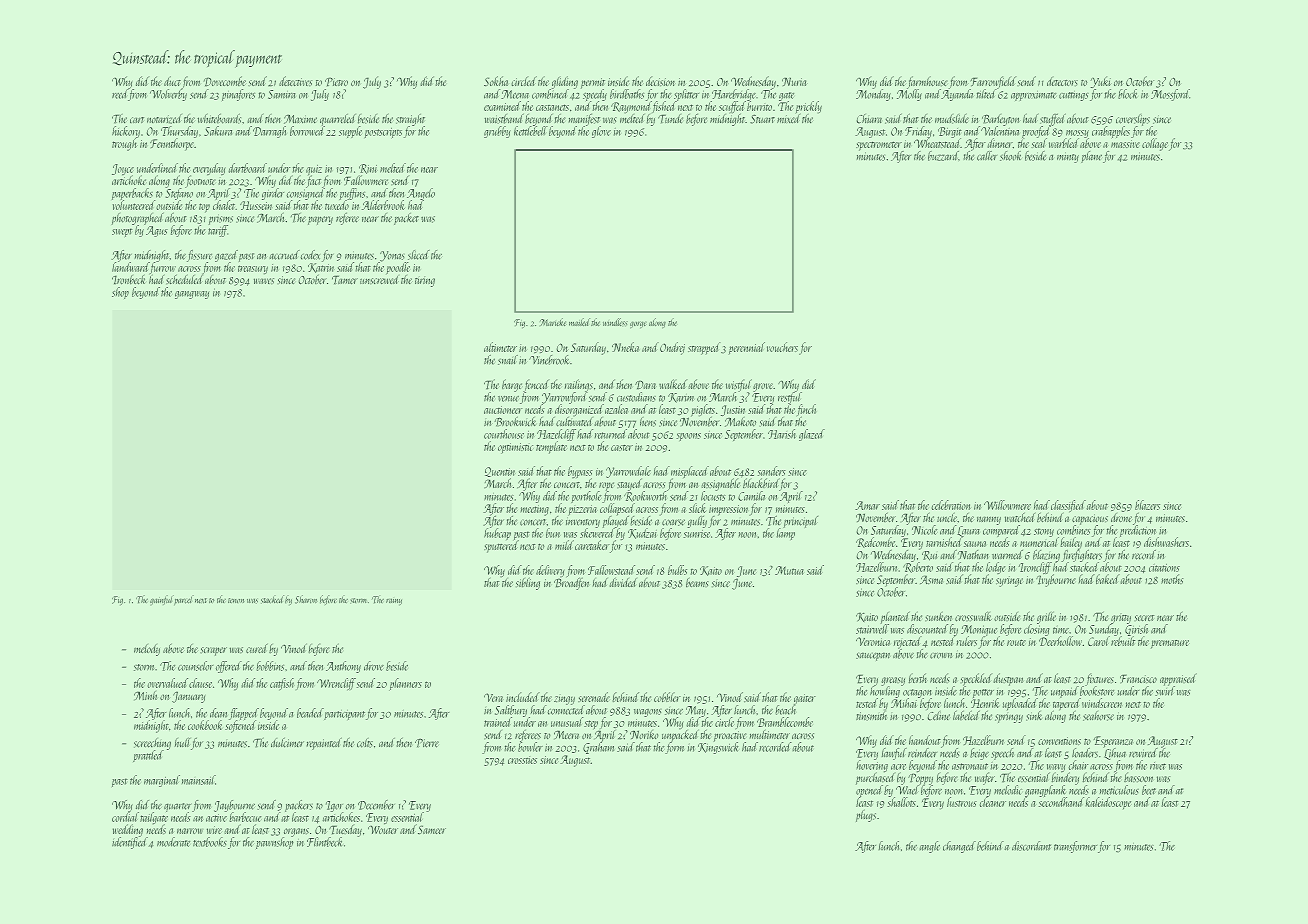 This screenshot has height=924, width=1308. What do you see at coordinates (324, 842) in the screenshot?
I see `Flintbeck` at bounding box center [324, 842].
